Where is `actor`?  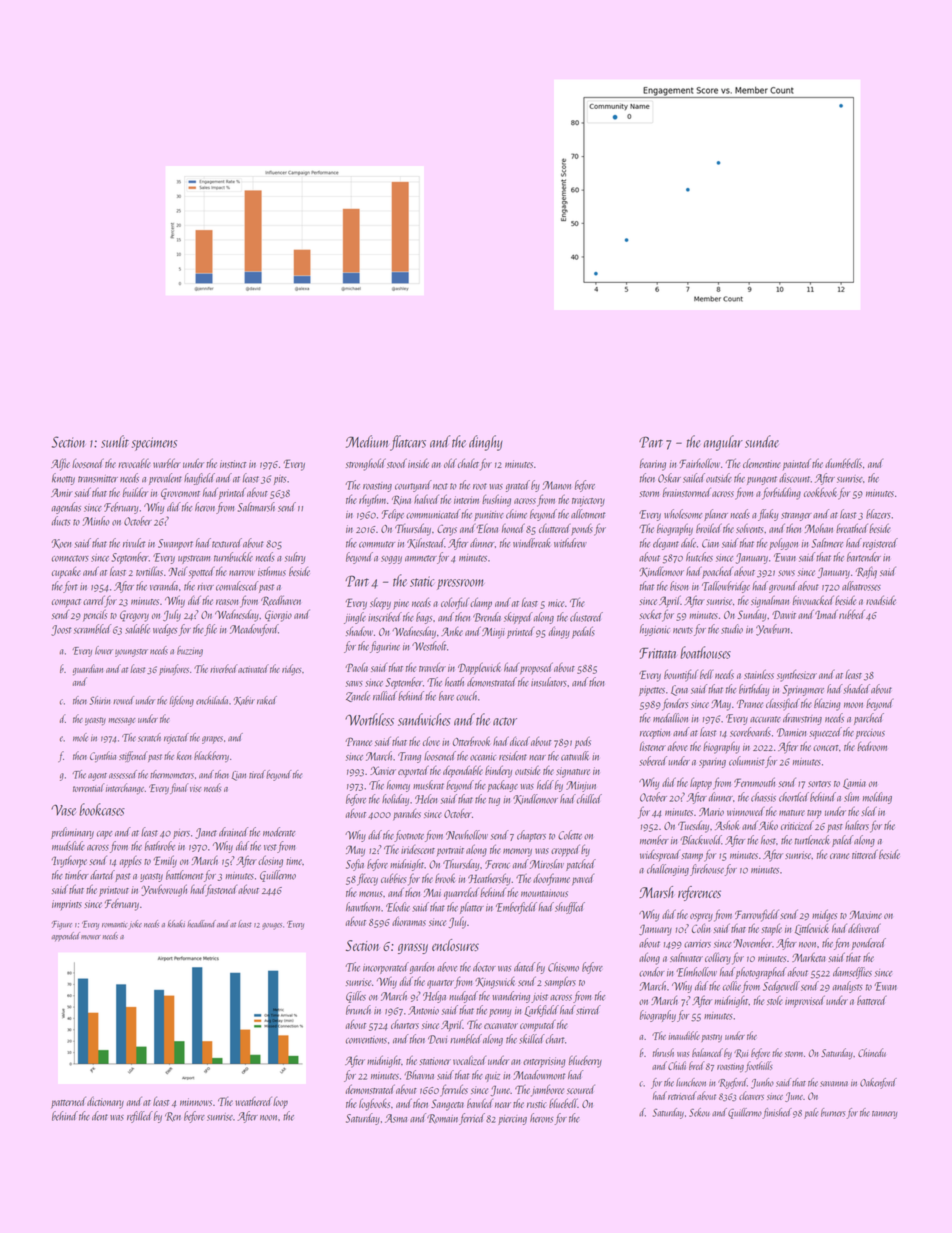 actor is located at coordinates (505, 721).
